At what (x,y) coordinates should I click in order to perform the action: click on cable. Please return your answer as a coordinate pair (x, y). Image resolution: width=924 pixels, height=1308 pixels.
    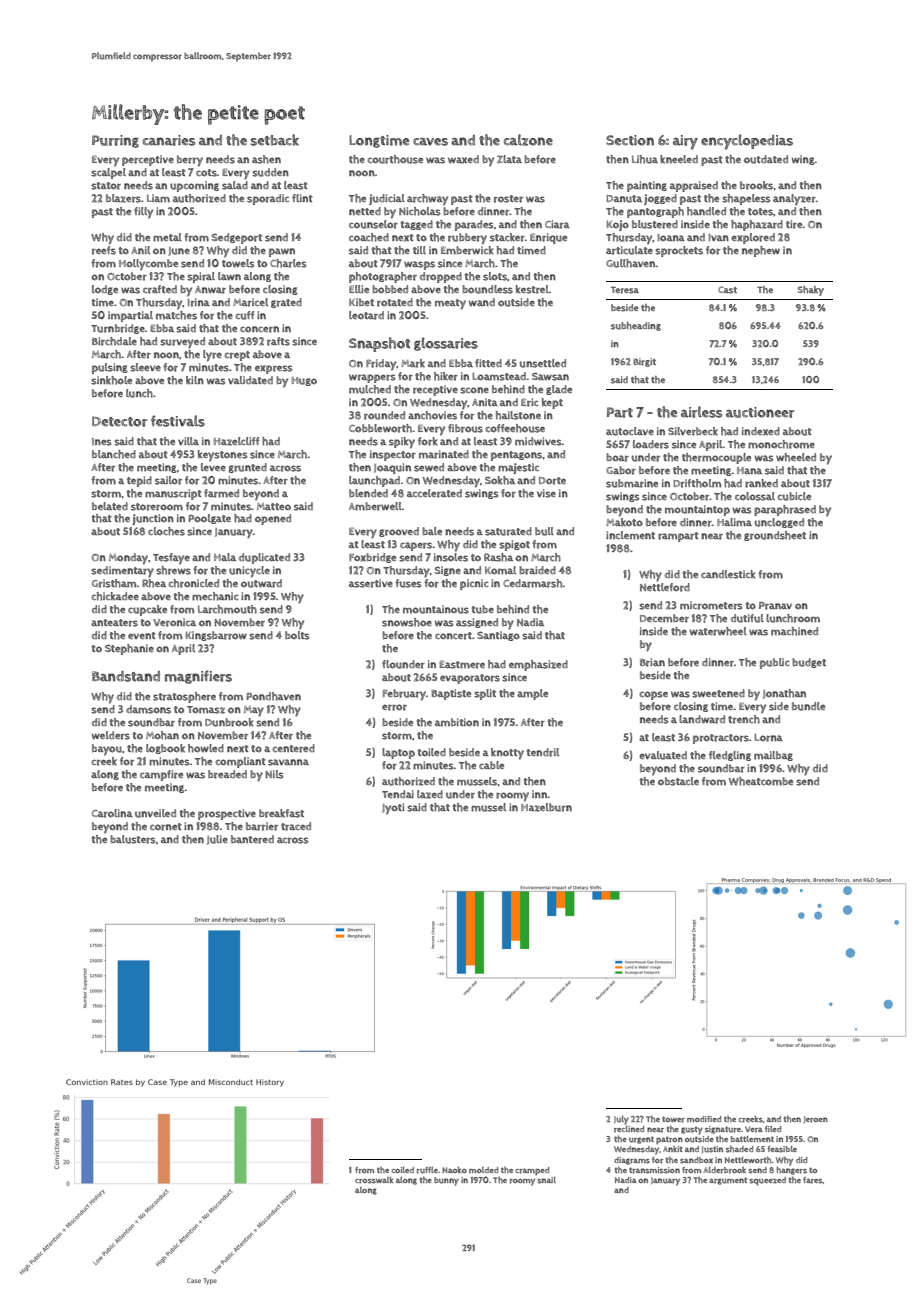
    Looking at the image, I should click on (491, 765).
